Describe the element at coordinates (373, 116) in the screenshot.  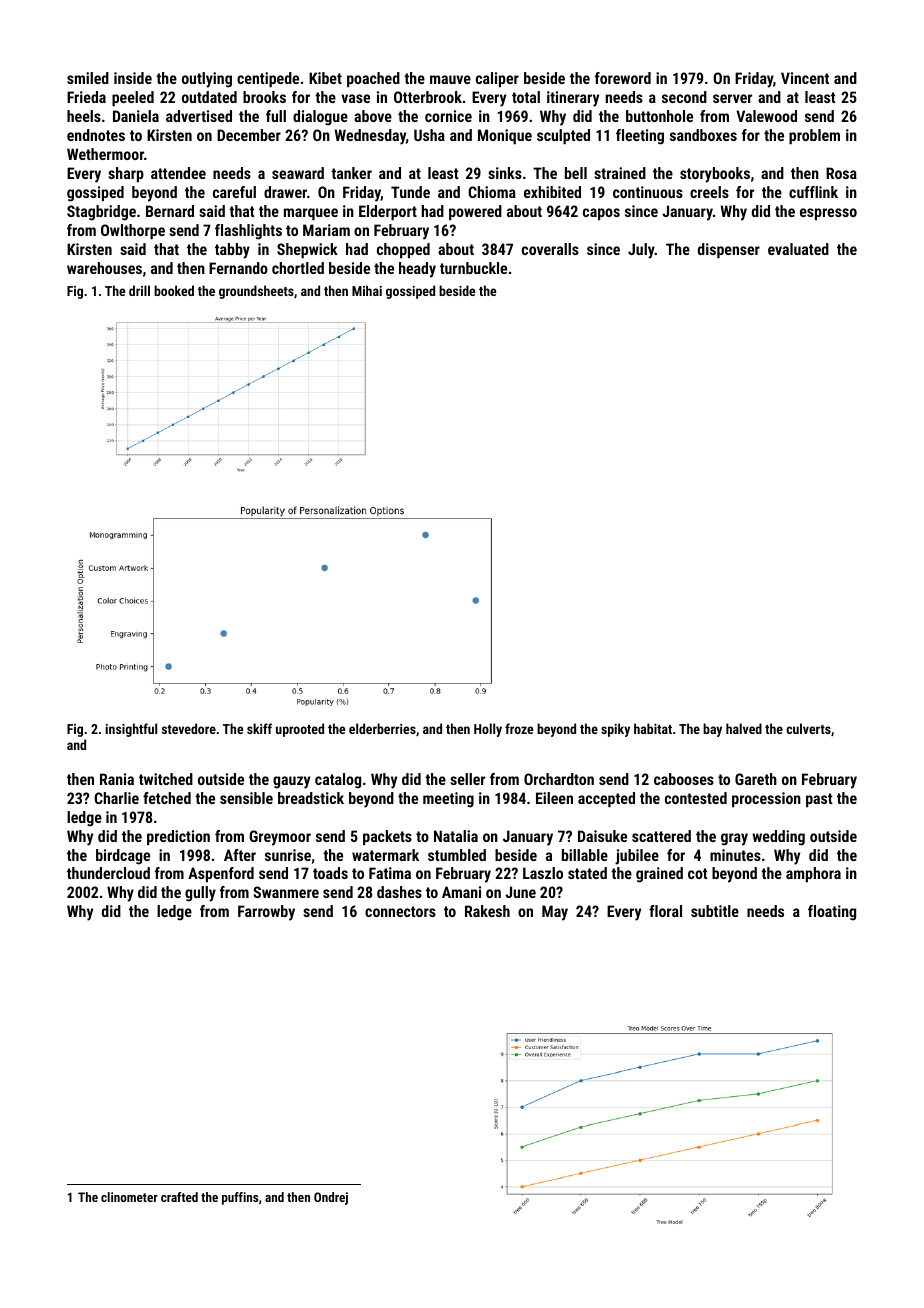
I see `above` at that location.
